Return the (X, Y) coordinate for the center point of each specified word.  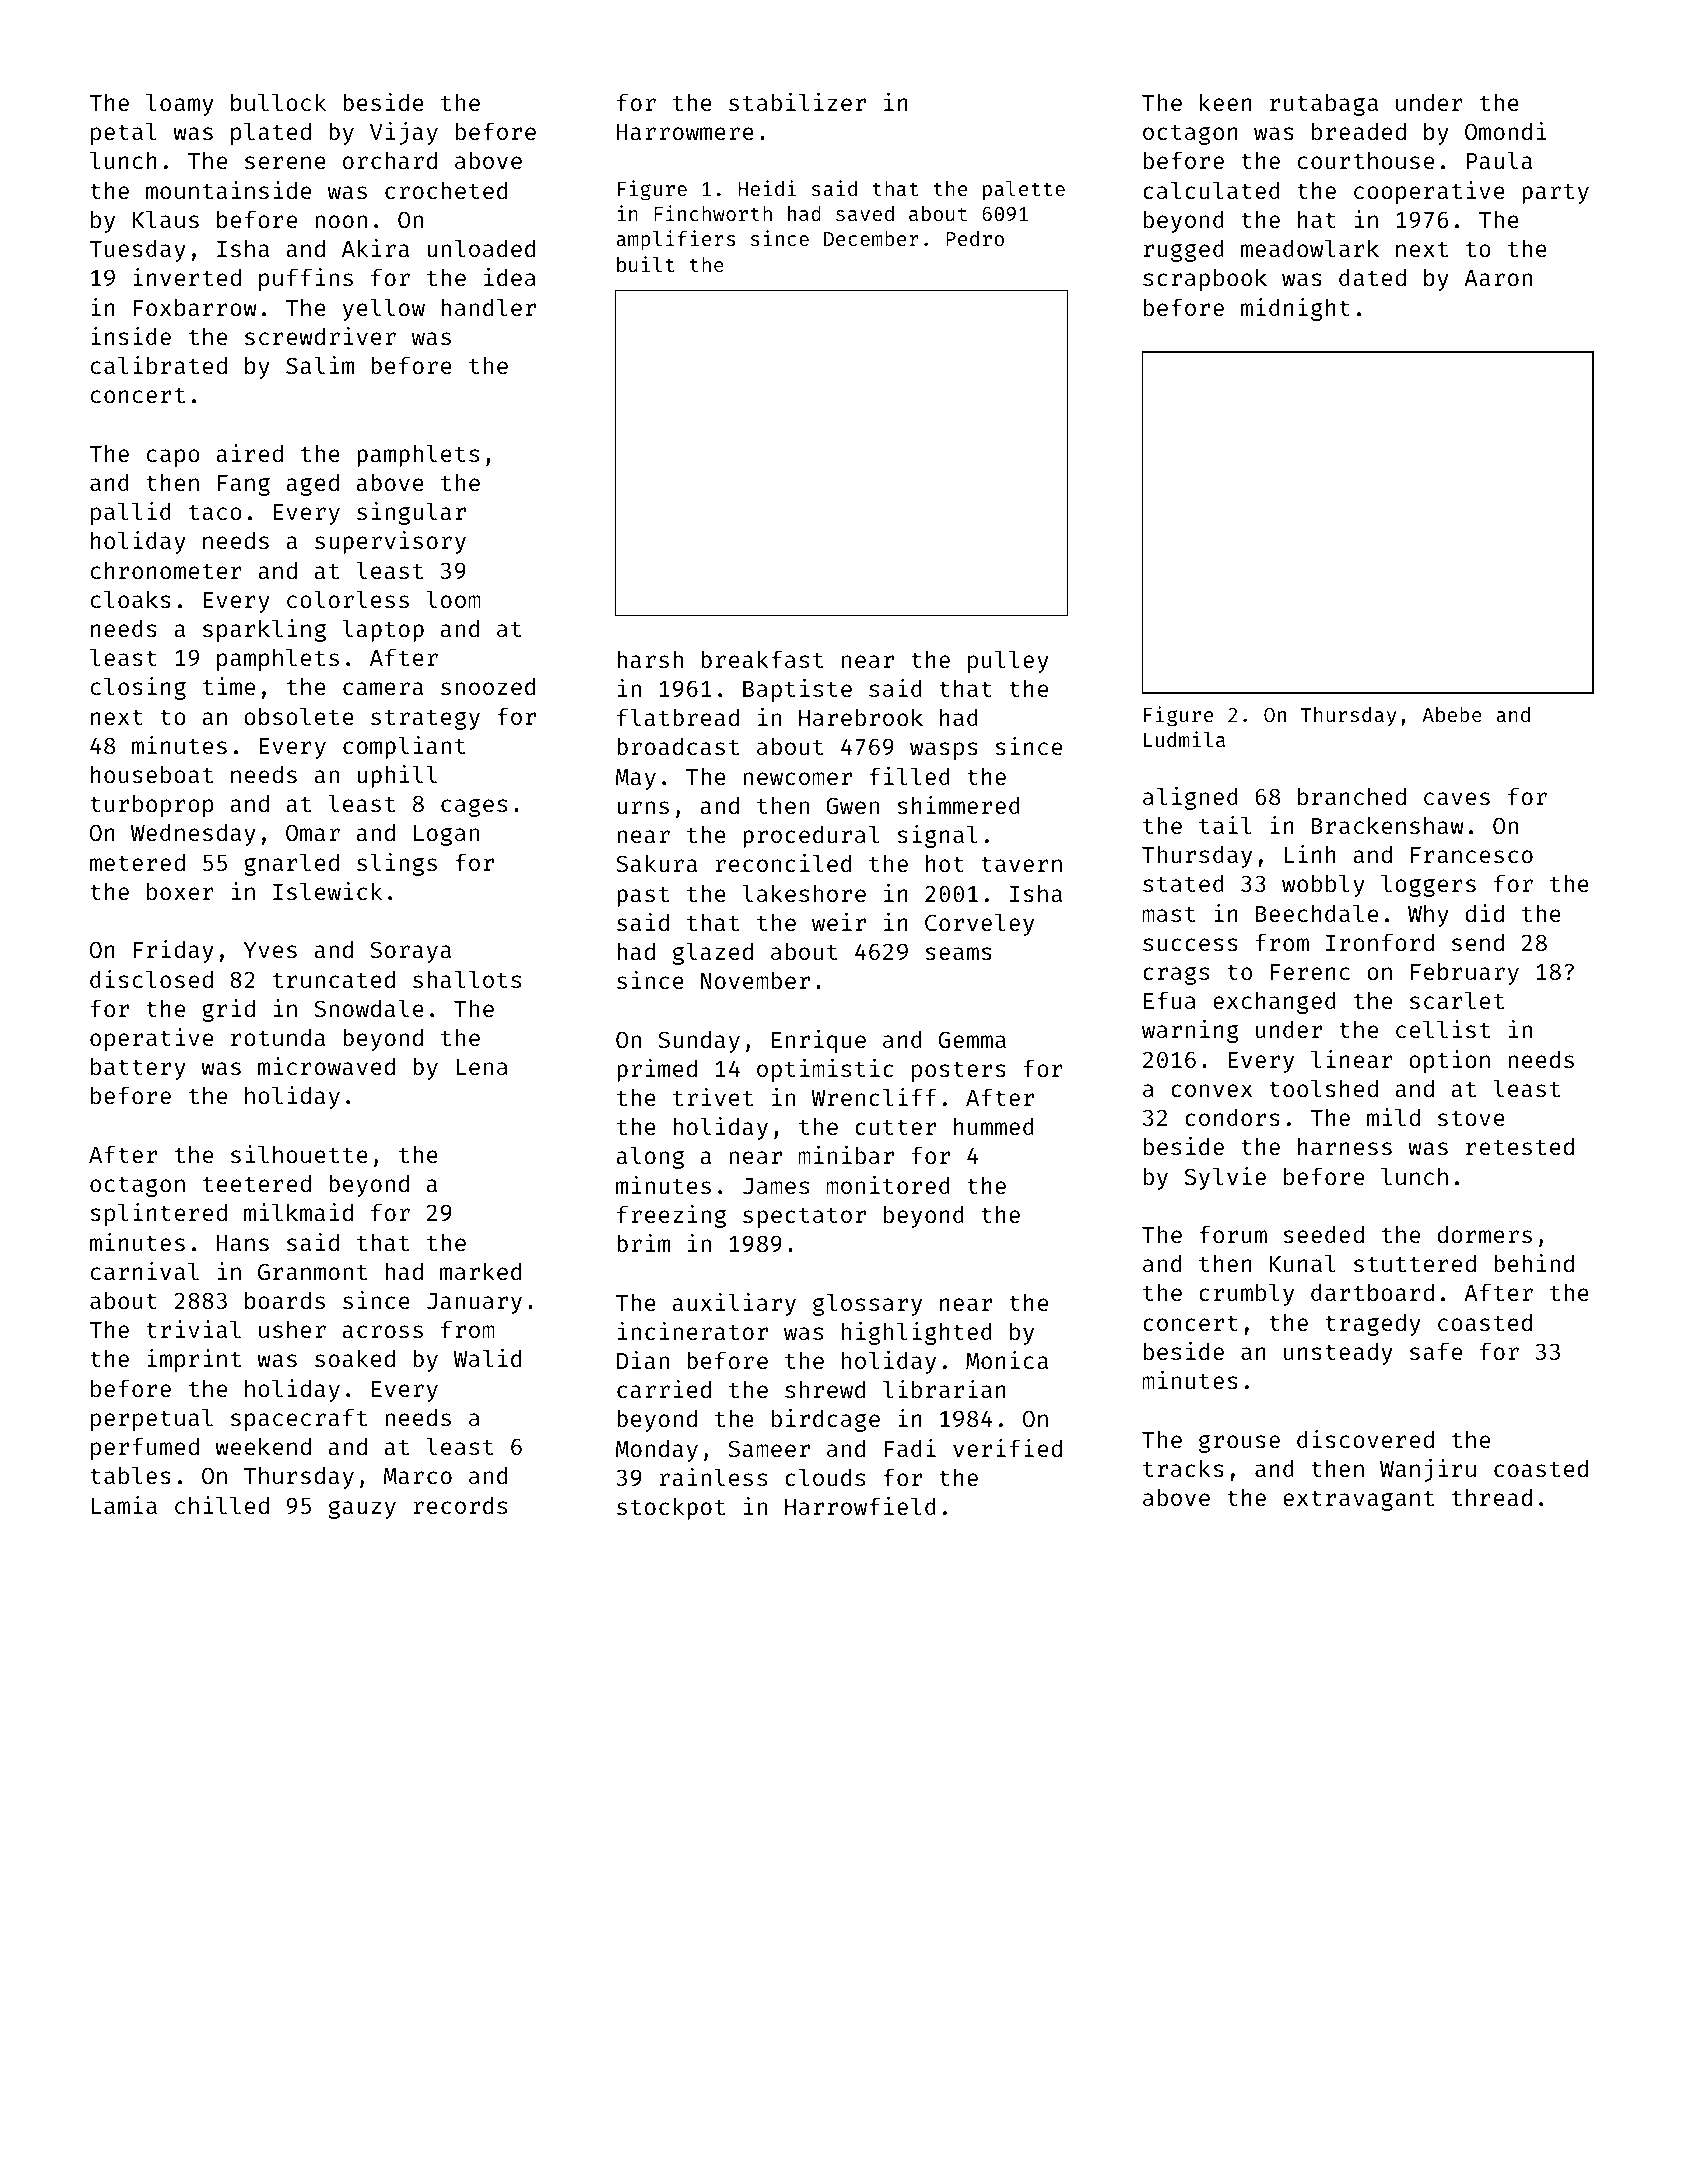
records (460, 1505)
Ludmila (1184, 739)
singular (411, 513)
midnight (1295, 309)
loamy (180, 104)
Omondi (1506, 131)
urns (643, 807)
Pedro (975, 238)
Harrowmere (685, 132)
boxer (180, 891)
